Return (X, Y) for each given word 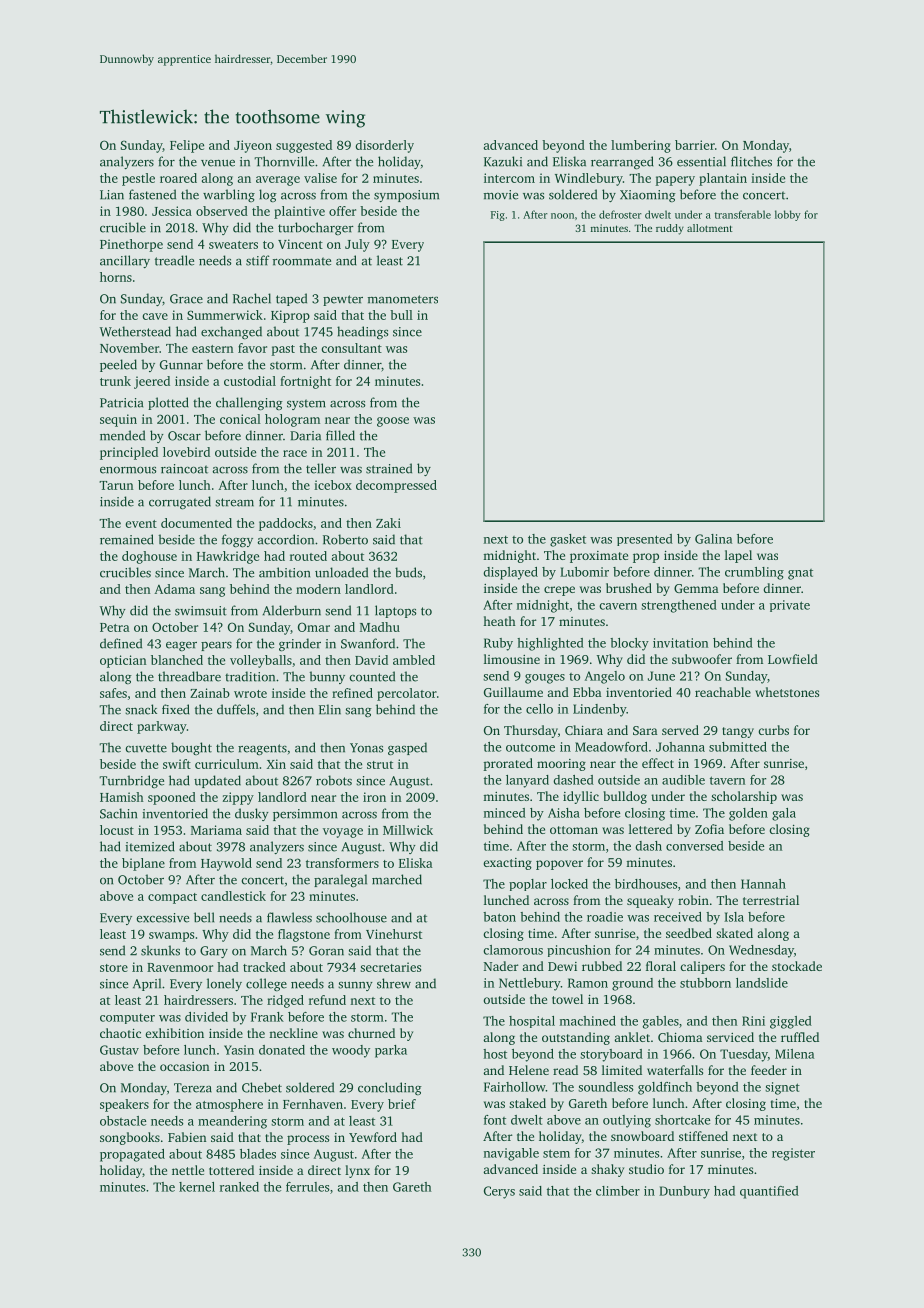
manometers (403, 299)
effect (658, 763)
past (283, 350)
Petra (115, 627)
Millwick (408, 830)
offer (342, 211)
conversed (695, 846)
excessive (162, 918)
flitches (751, 161)
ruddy (670, 229)
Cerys (499, 1192)
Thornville (284, 161)
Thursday (531, 731)
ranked (239, 1187)
